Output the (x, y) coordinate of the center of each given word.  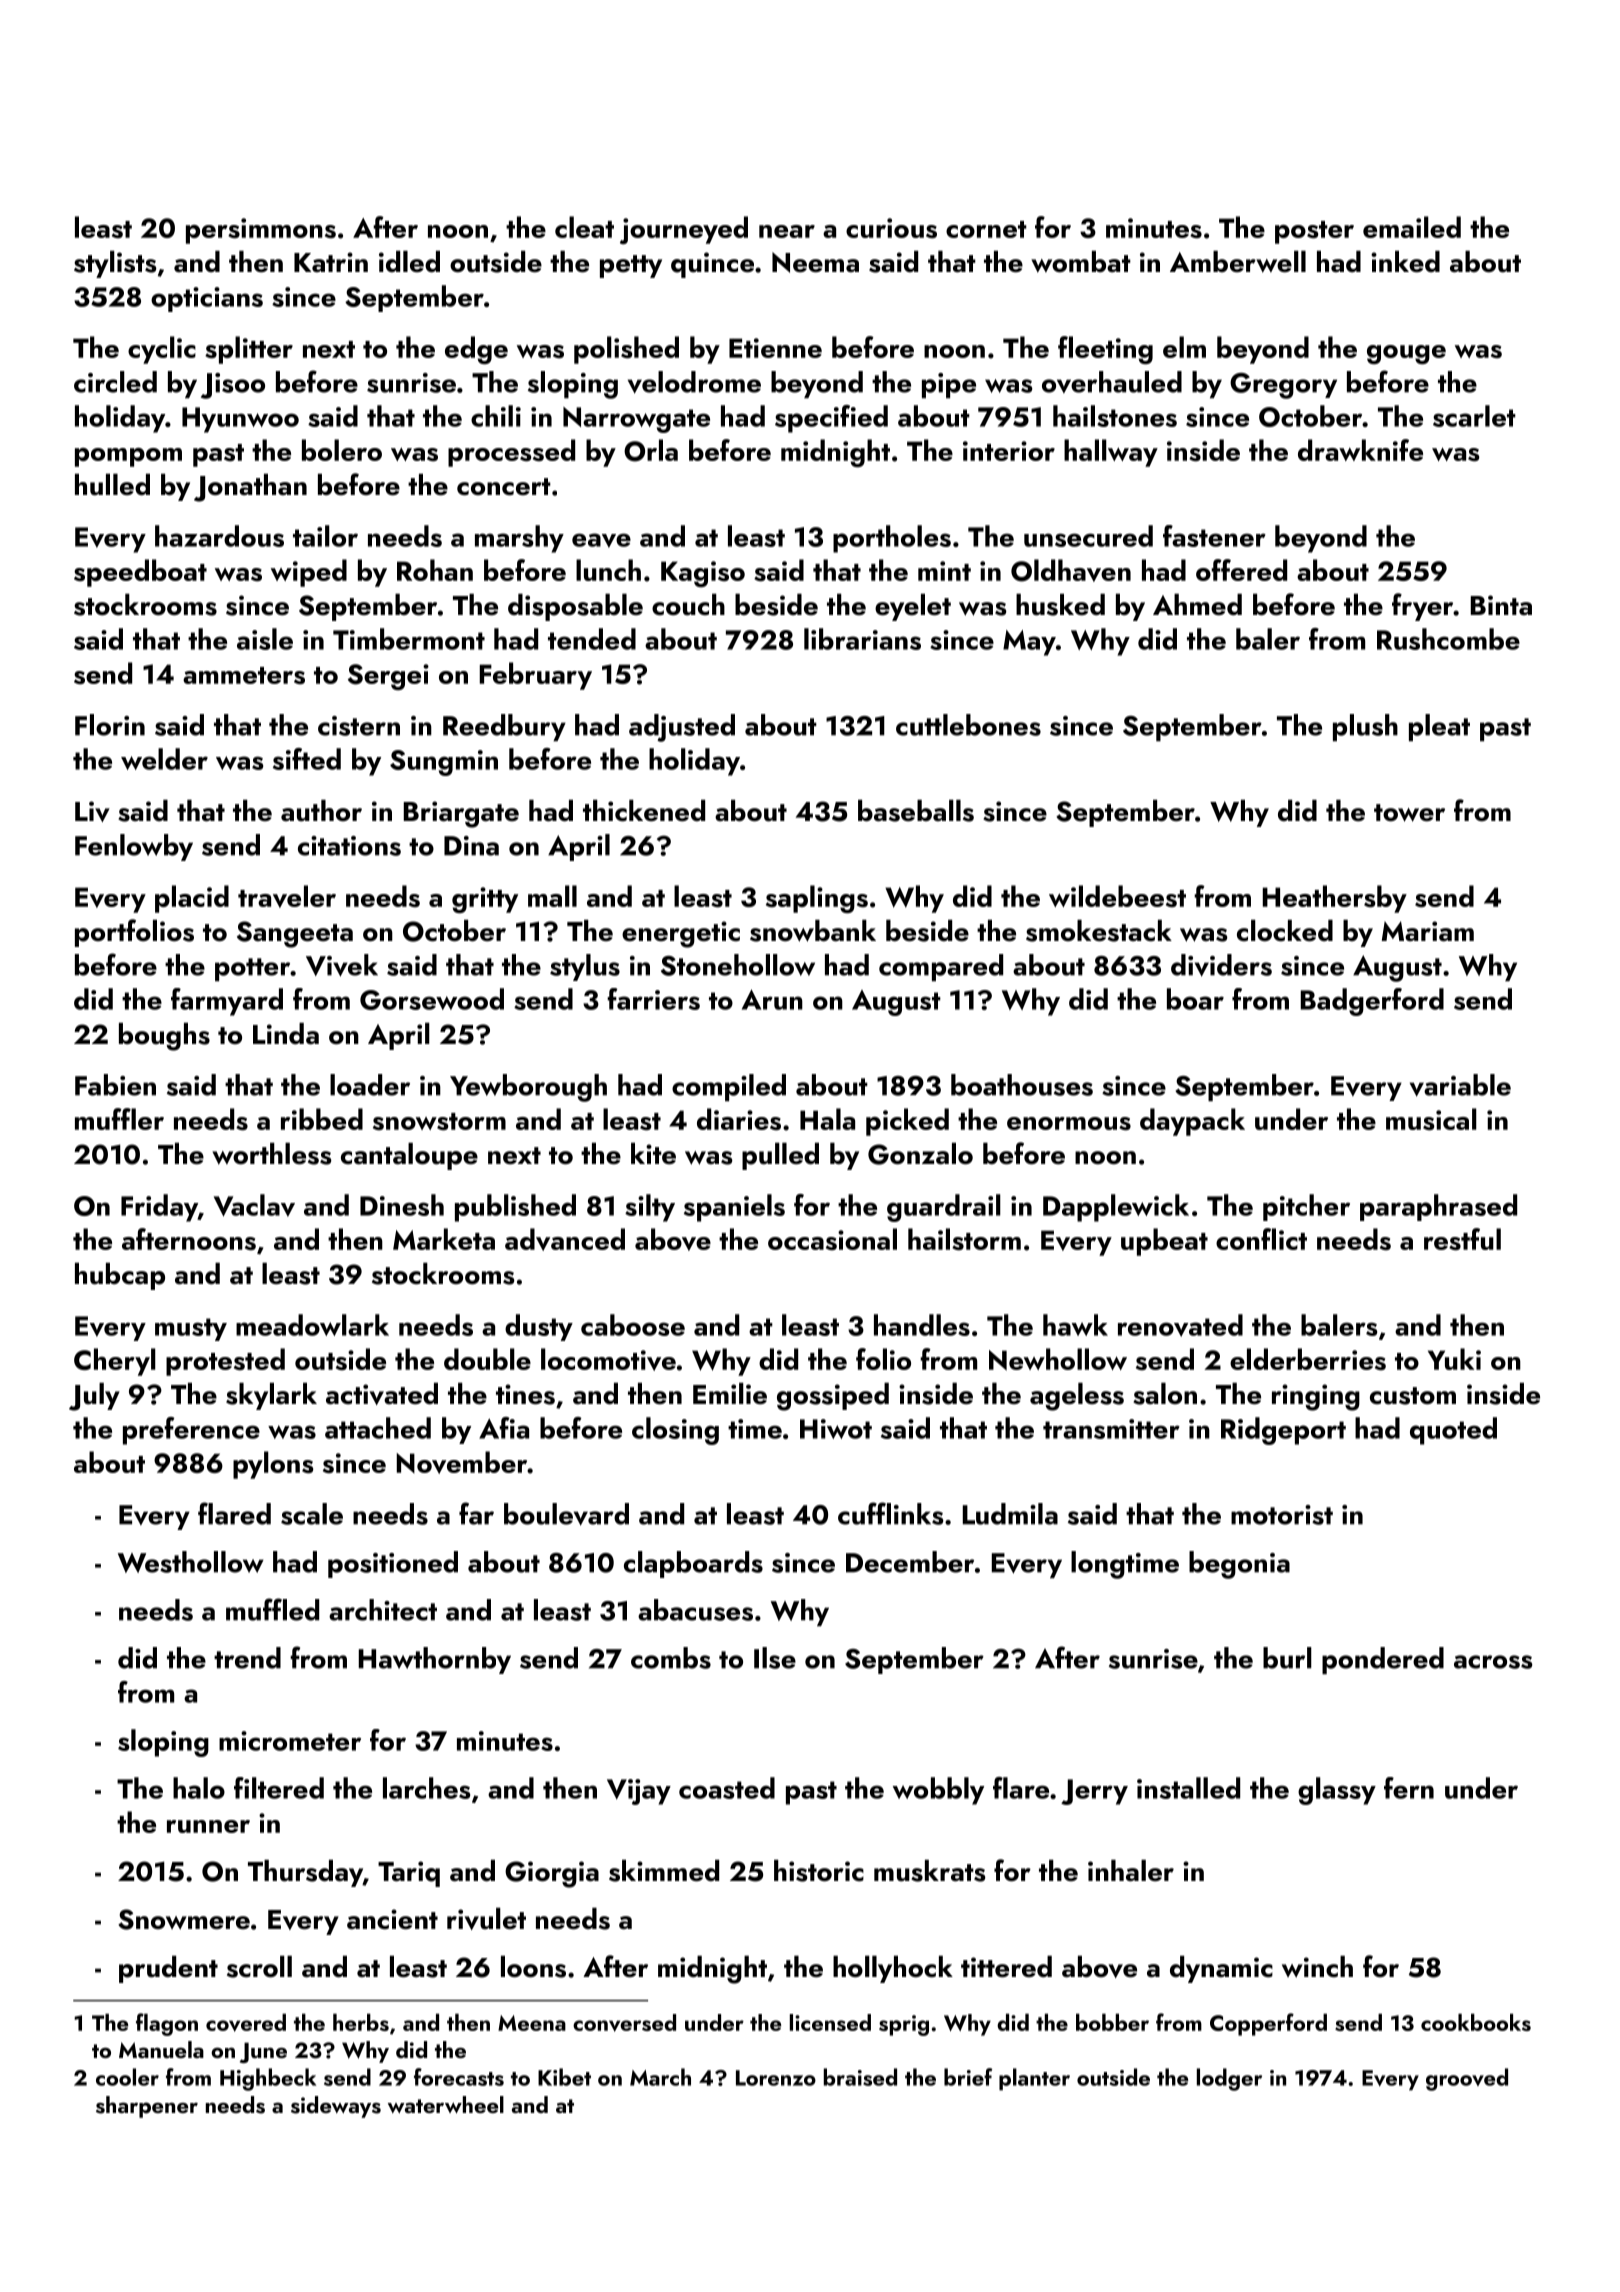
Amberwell (1238, 262)
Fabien (115, 1085)
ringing (1316, 1397)
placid (192, 899)
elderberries (1308, 1359)
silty (650, 1208)
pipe (949, 385)
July (94, 1397)
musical (1431, 1119)
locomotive (608, 1359)
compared (941, 967)
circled (115, 382)
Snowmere (184, 1919)
